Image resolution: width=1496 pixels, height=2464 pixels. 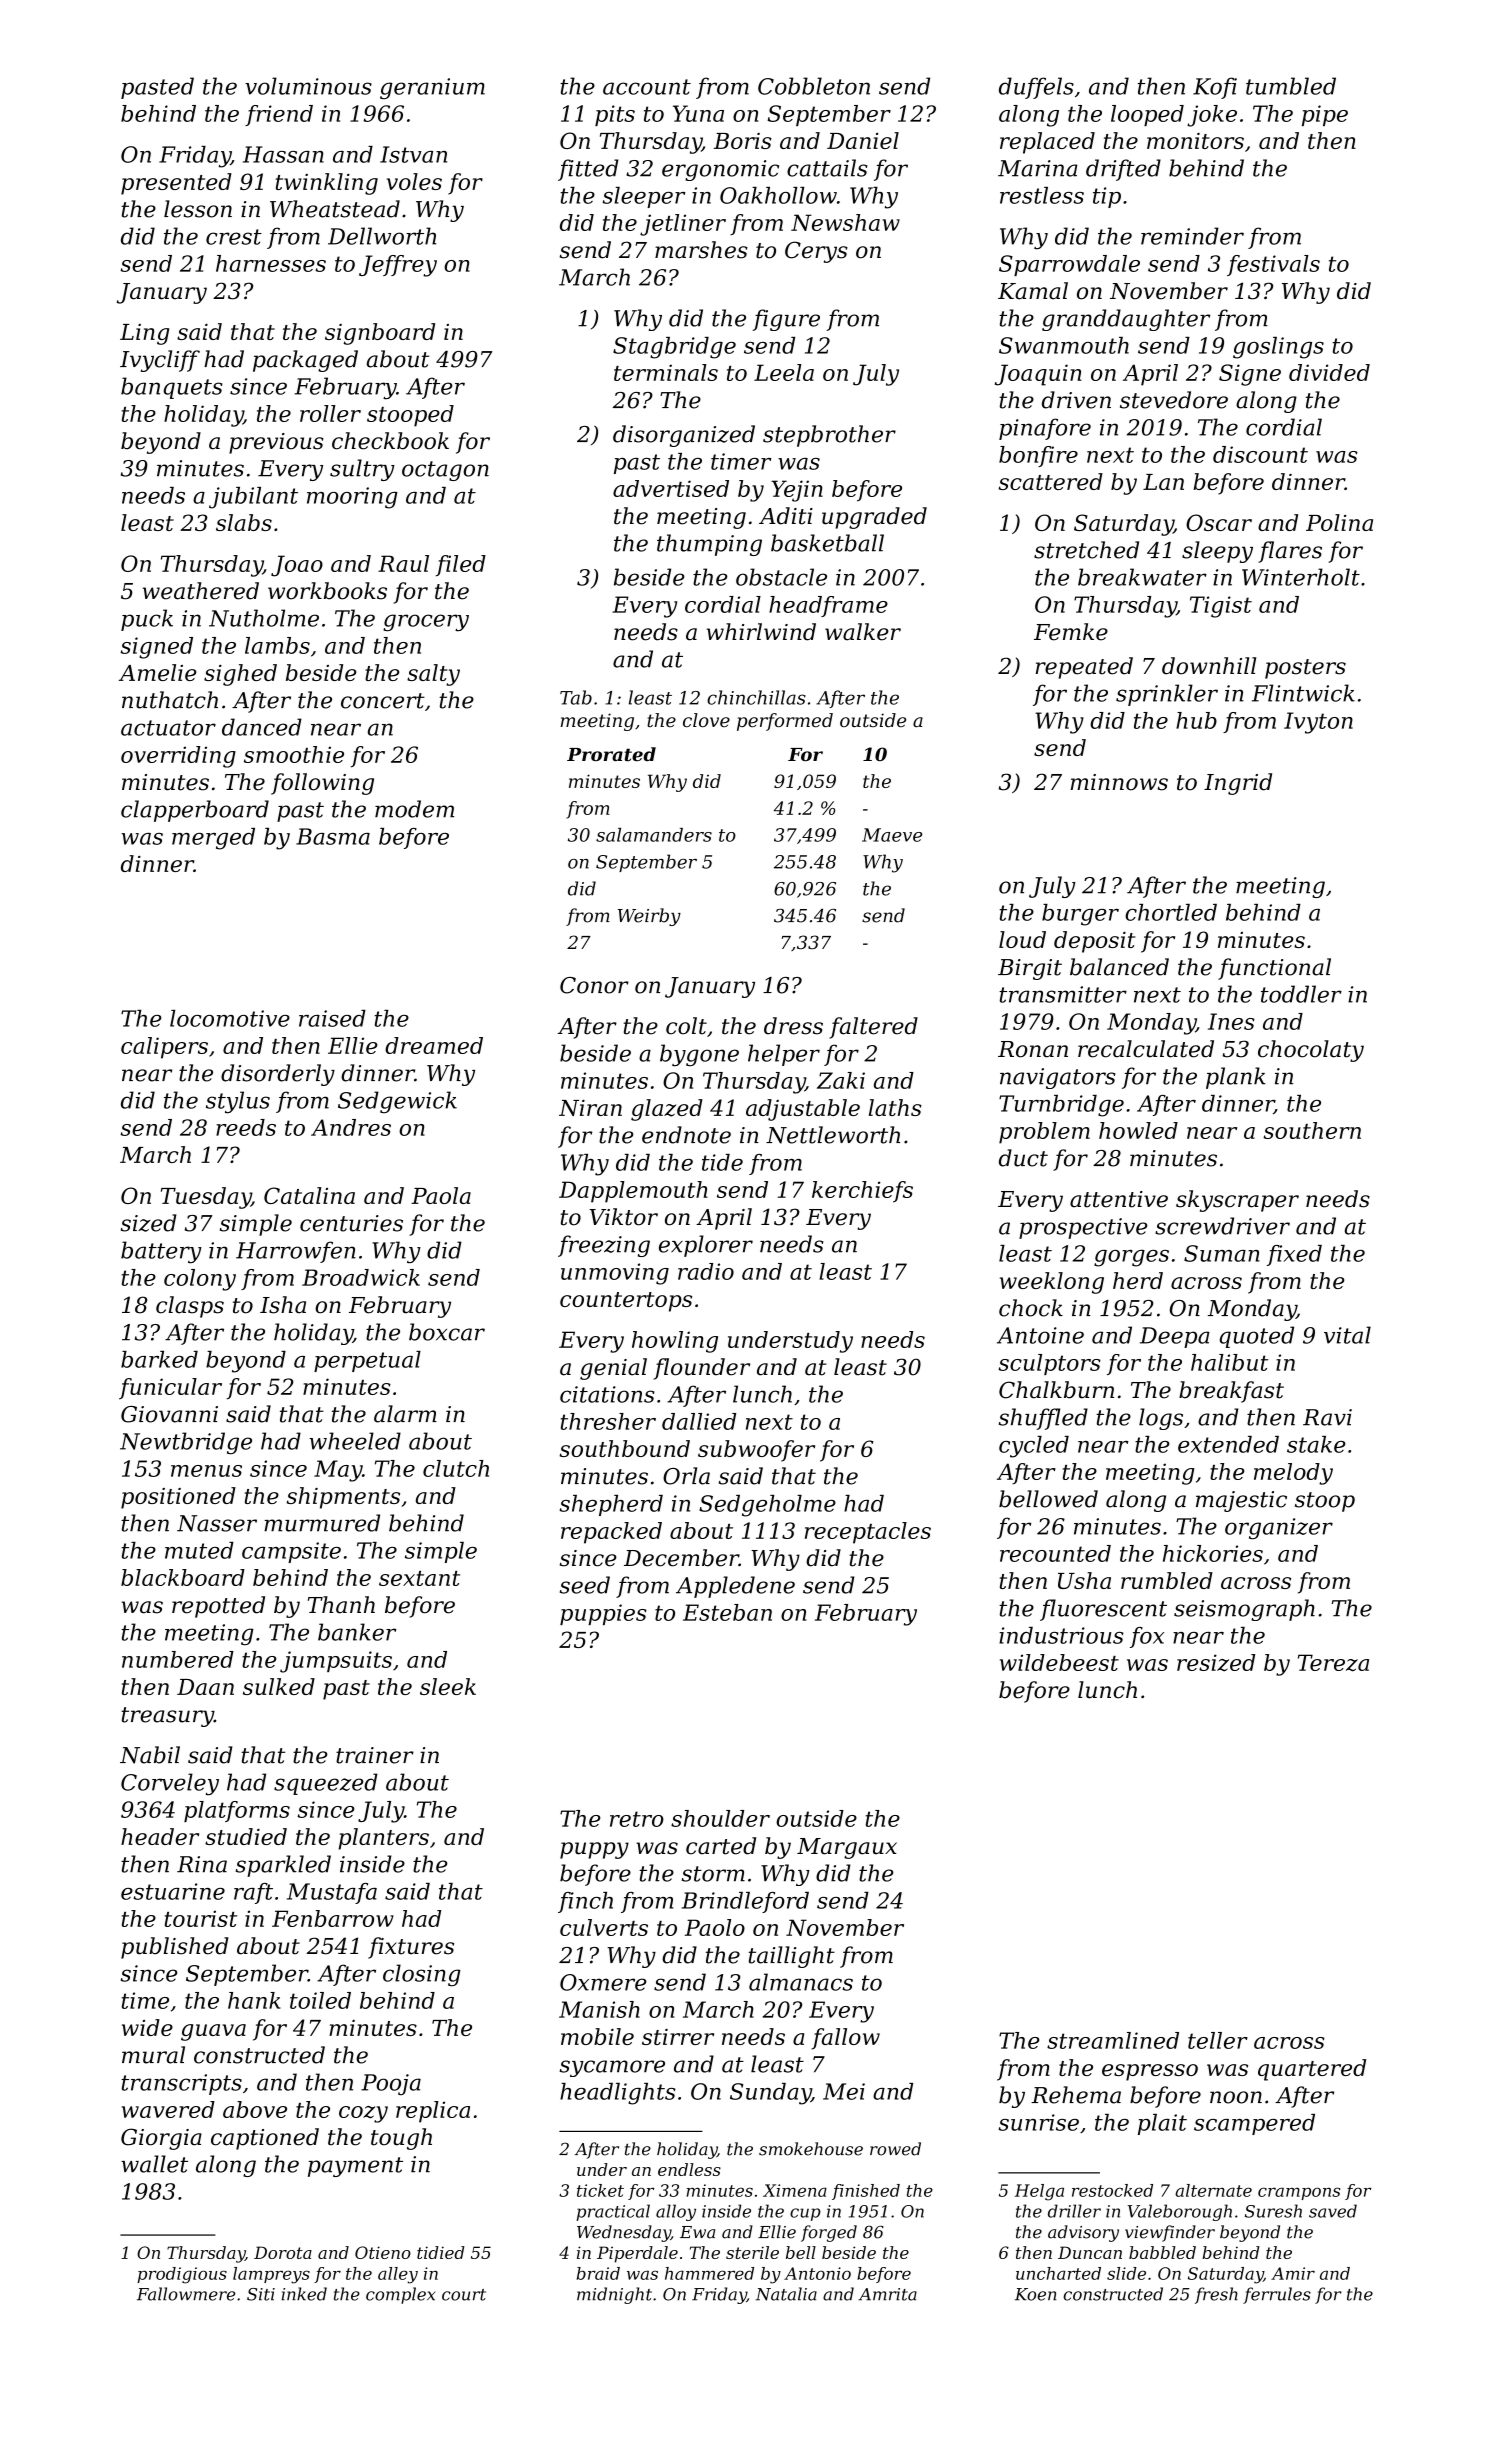 What do you see at coordinates (667, 1110) in the screenshot?
I see `glazed` at bounding box center [667, 1110].
